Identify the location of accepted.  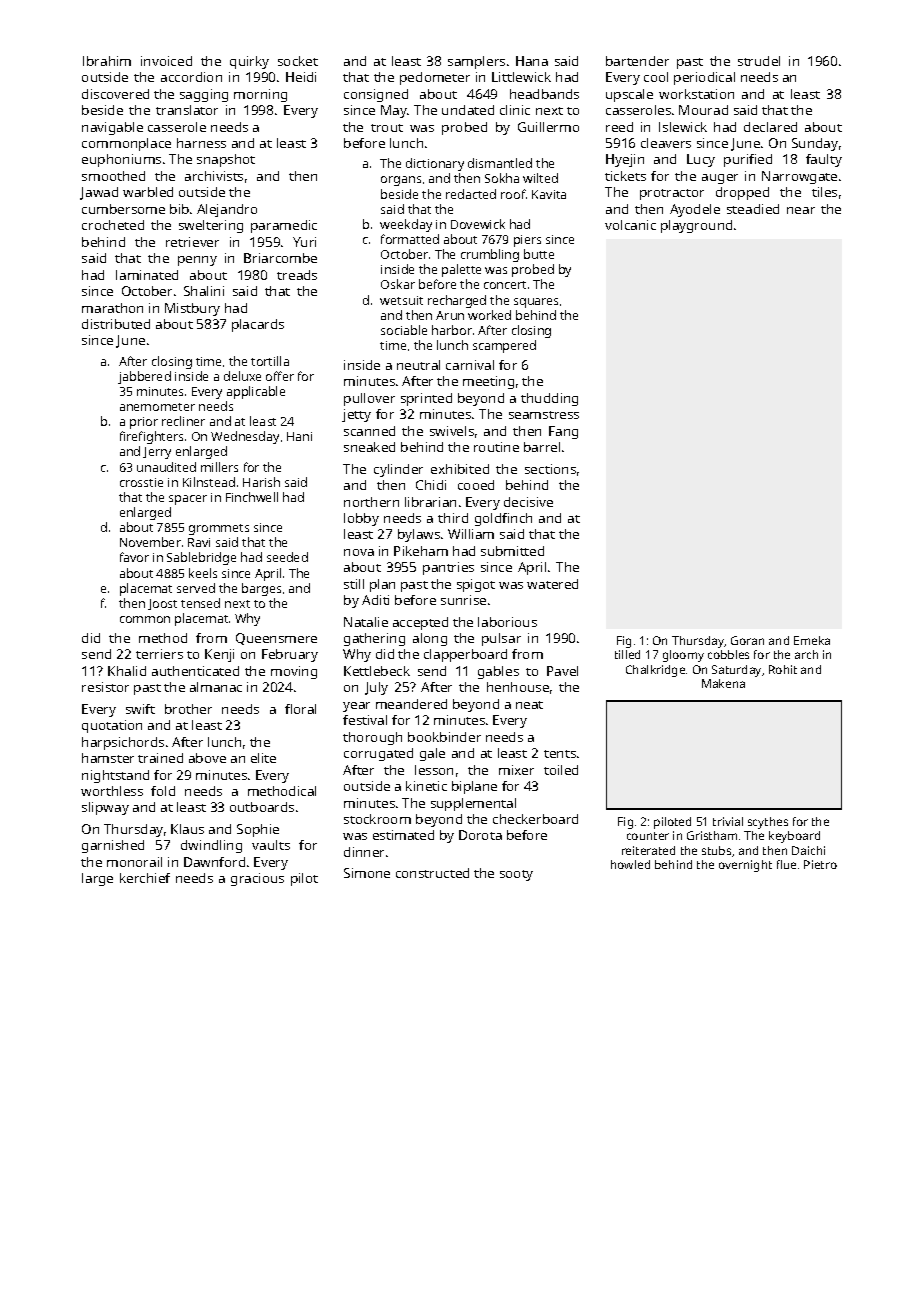
(420, 623).
